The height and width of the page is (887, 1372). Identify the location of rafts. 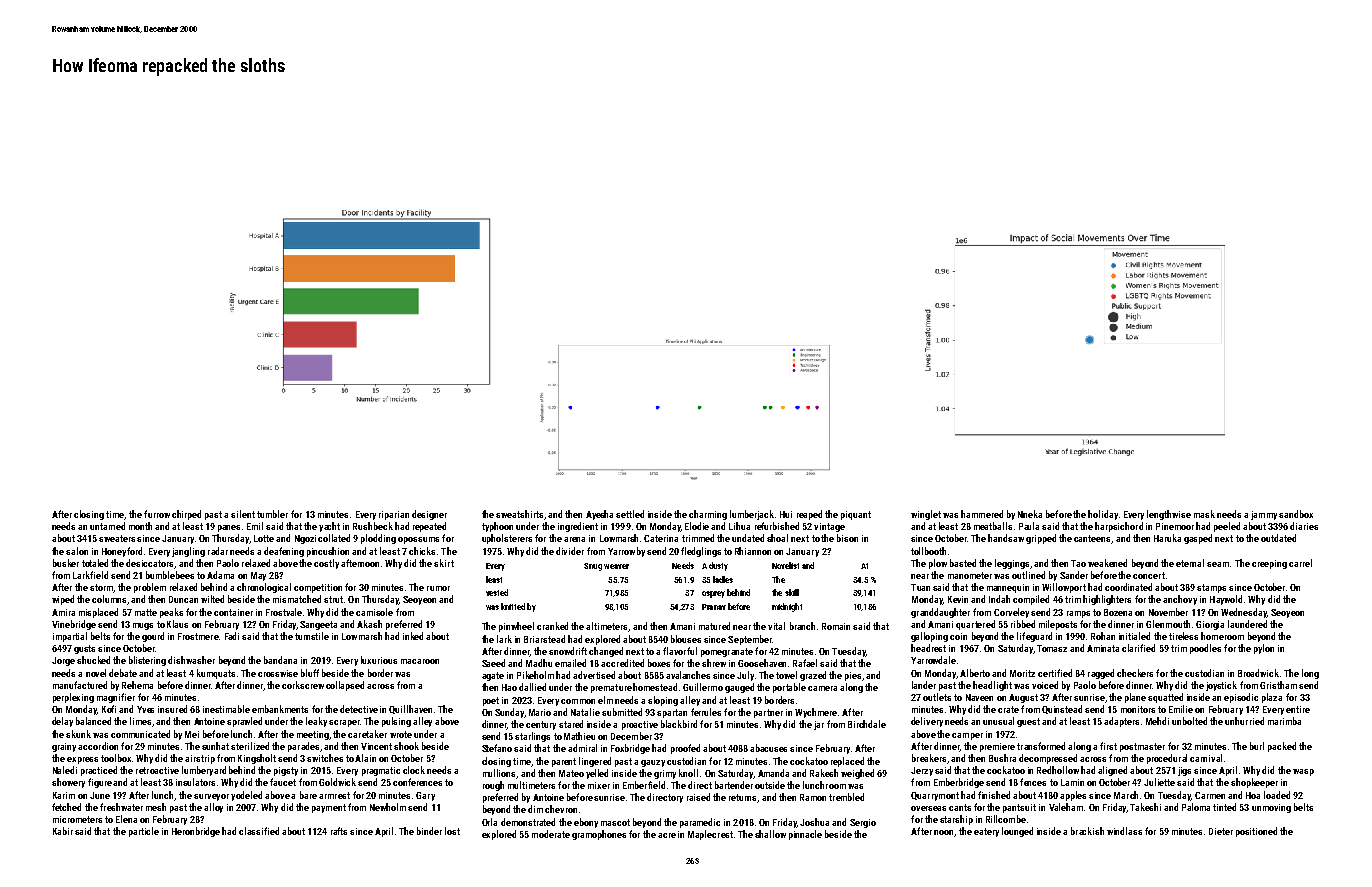
(339, 831).
